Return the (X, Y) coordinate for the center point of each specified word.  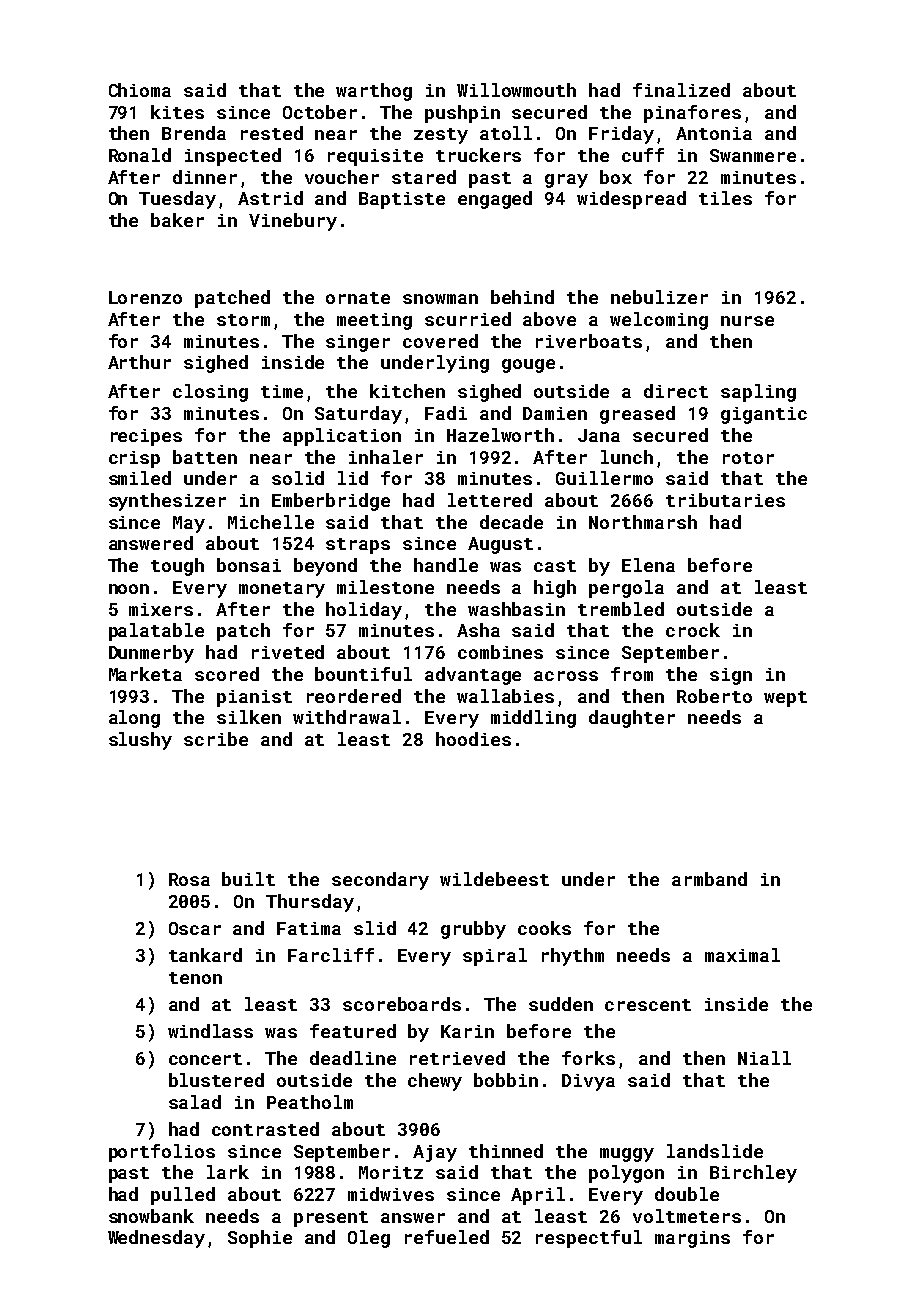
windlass (210, 1031)
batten (205, 457)
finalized (681, 90)
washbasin (516, 609)
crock (693, 630)
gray (566, 181)
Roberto (714, 696)
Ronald (140, 155)
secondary (380, 881)
